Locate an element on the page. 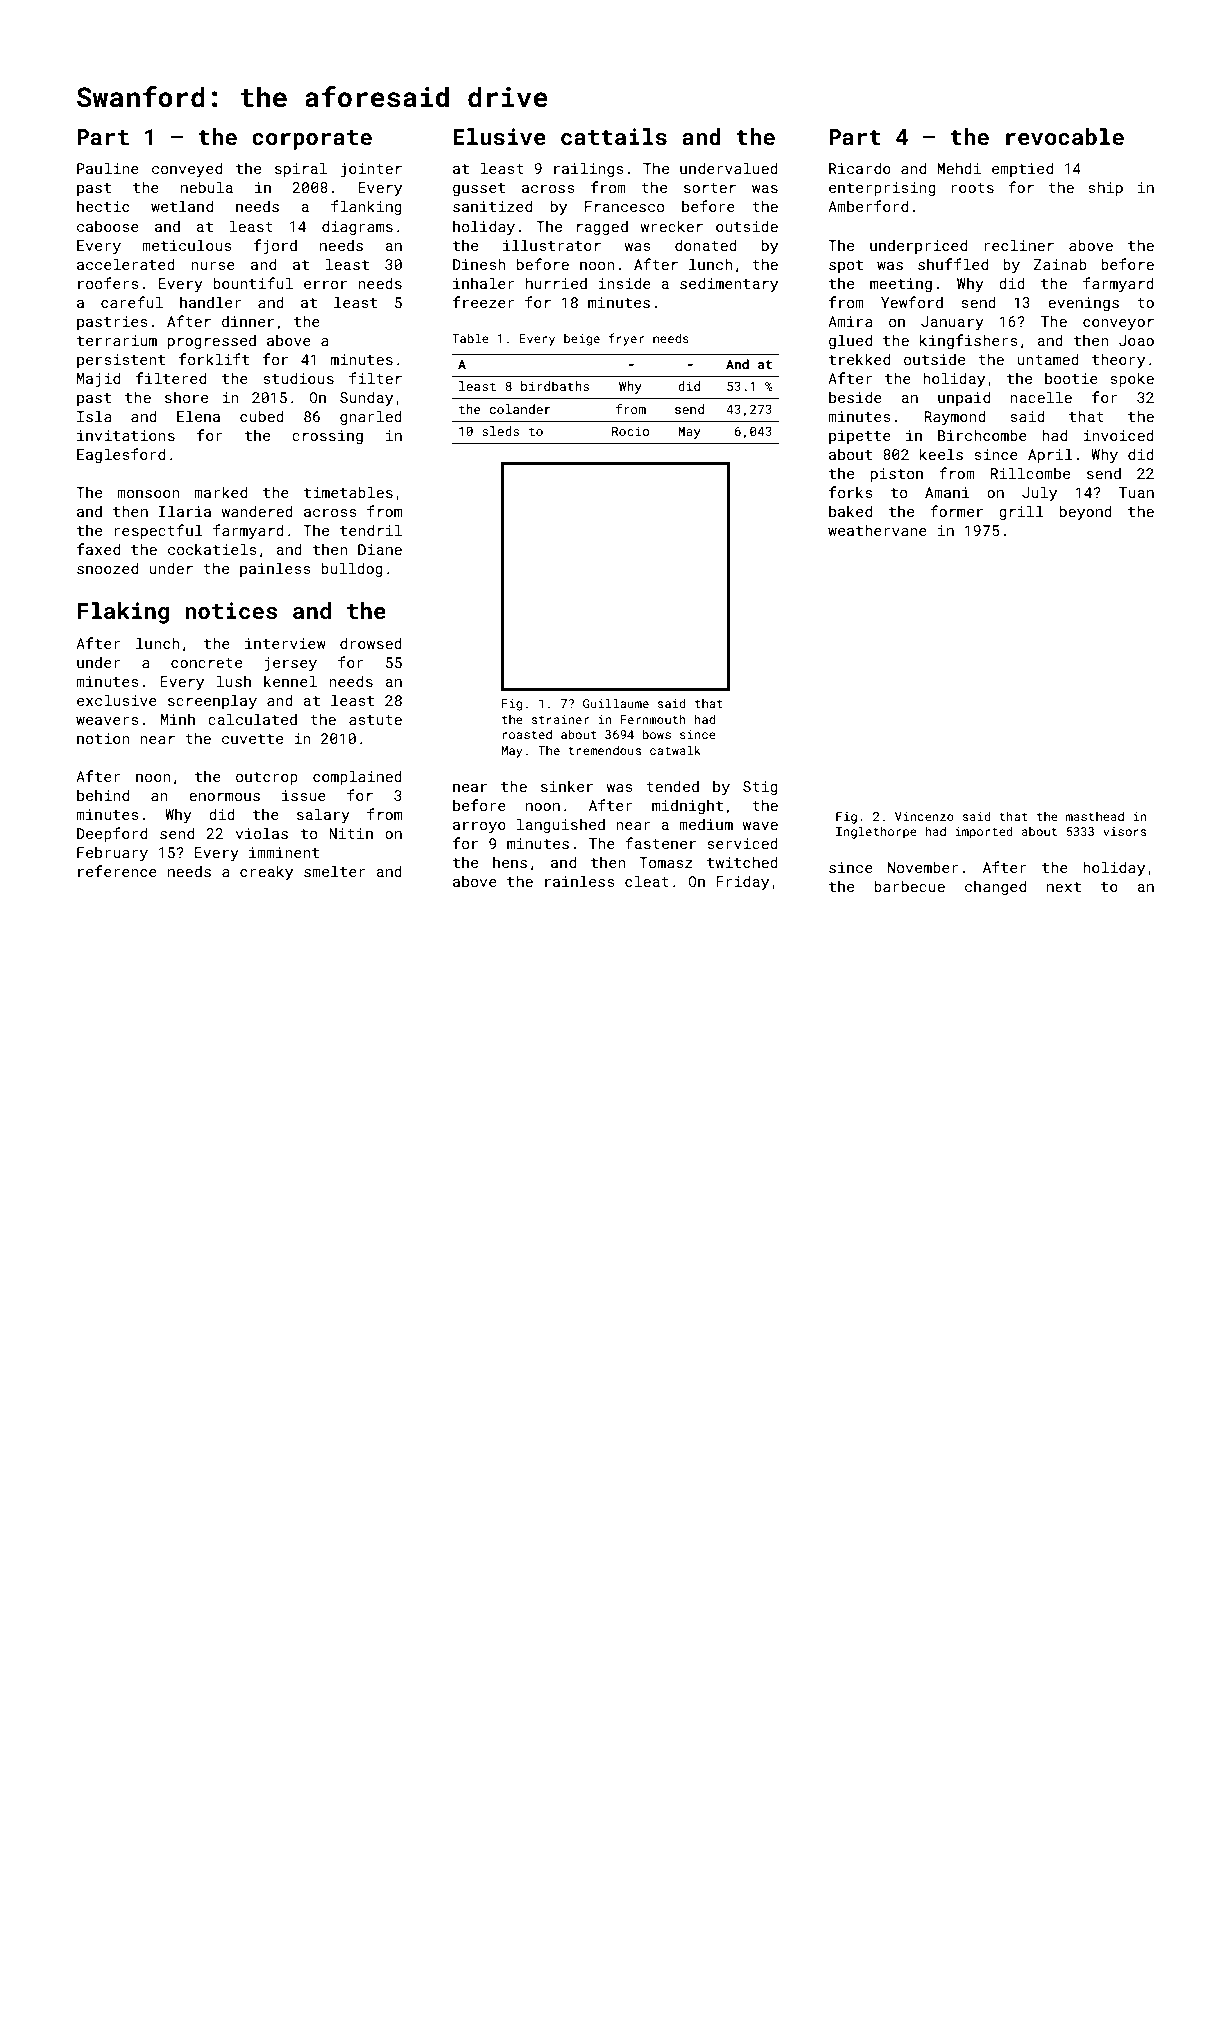  drowsed is located at coordinates (371, 643).
